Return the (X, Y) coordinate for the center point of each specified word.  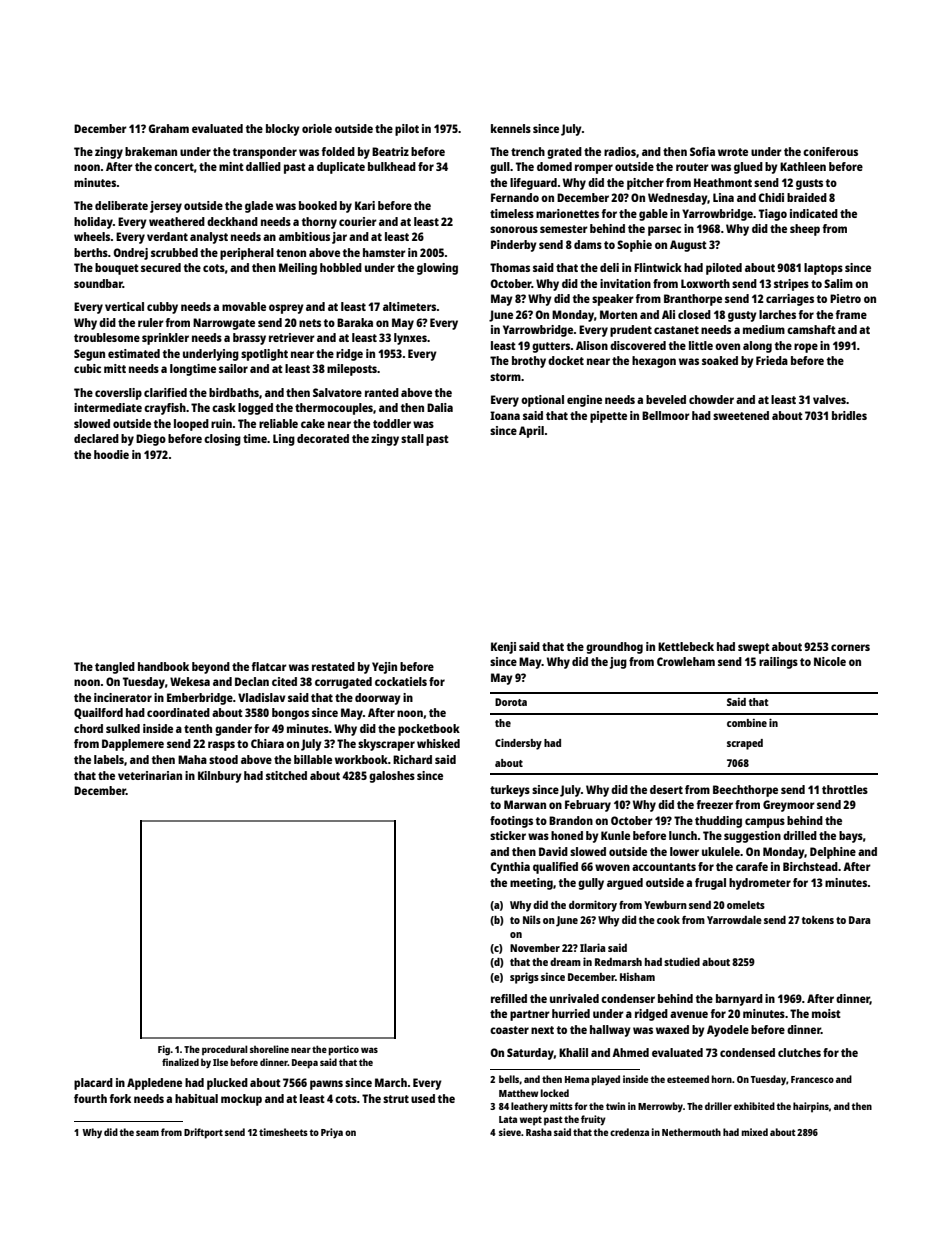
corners (850, 647)
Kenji (503, 648)
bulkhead (392, 166)
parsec (664, 231)
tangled (115, 668)
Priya (332, 1133)
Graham (168, 128)
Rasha (539, 1132)
